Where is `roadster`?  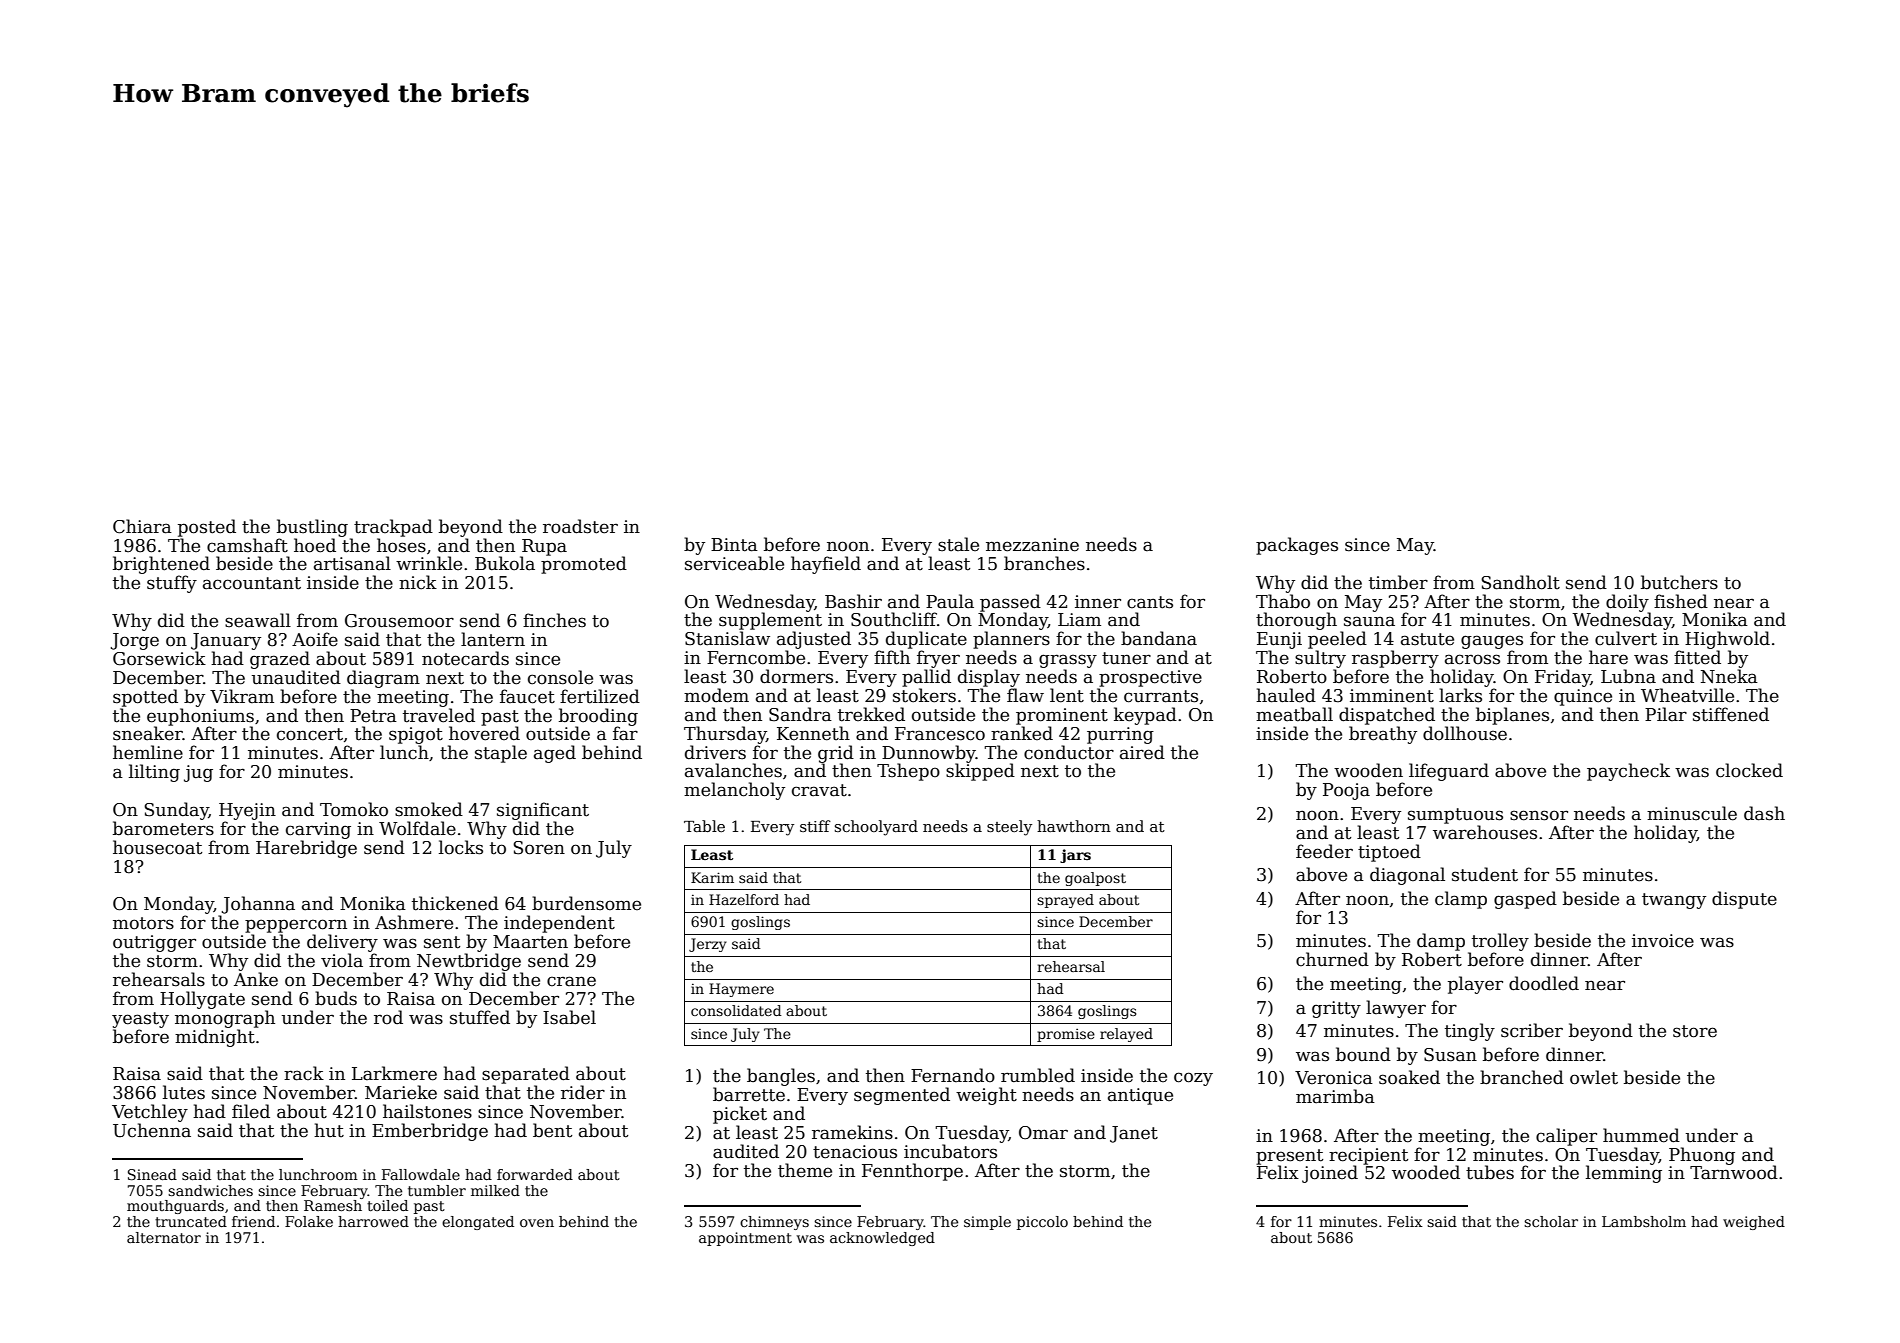 roadster is located at coordinates (580, 526).
